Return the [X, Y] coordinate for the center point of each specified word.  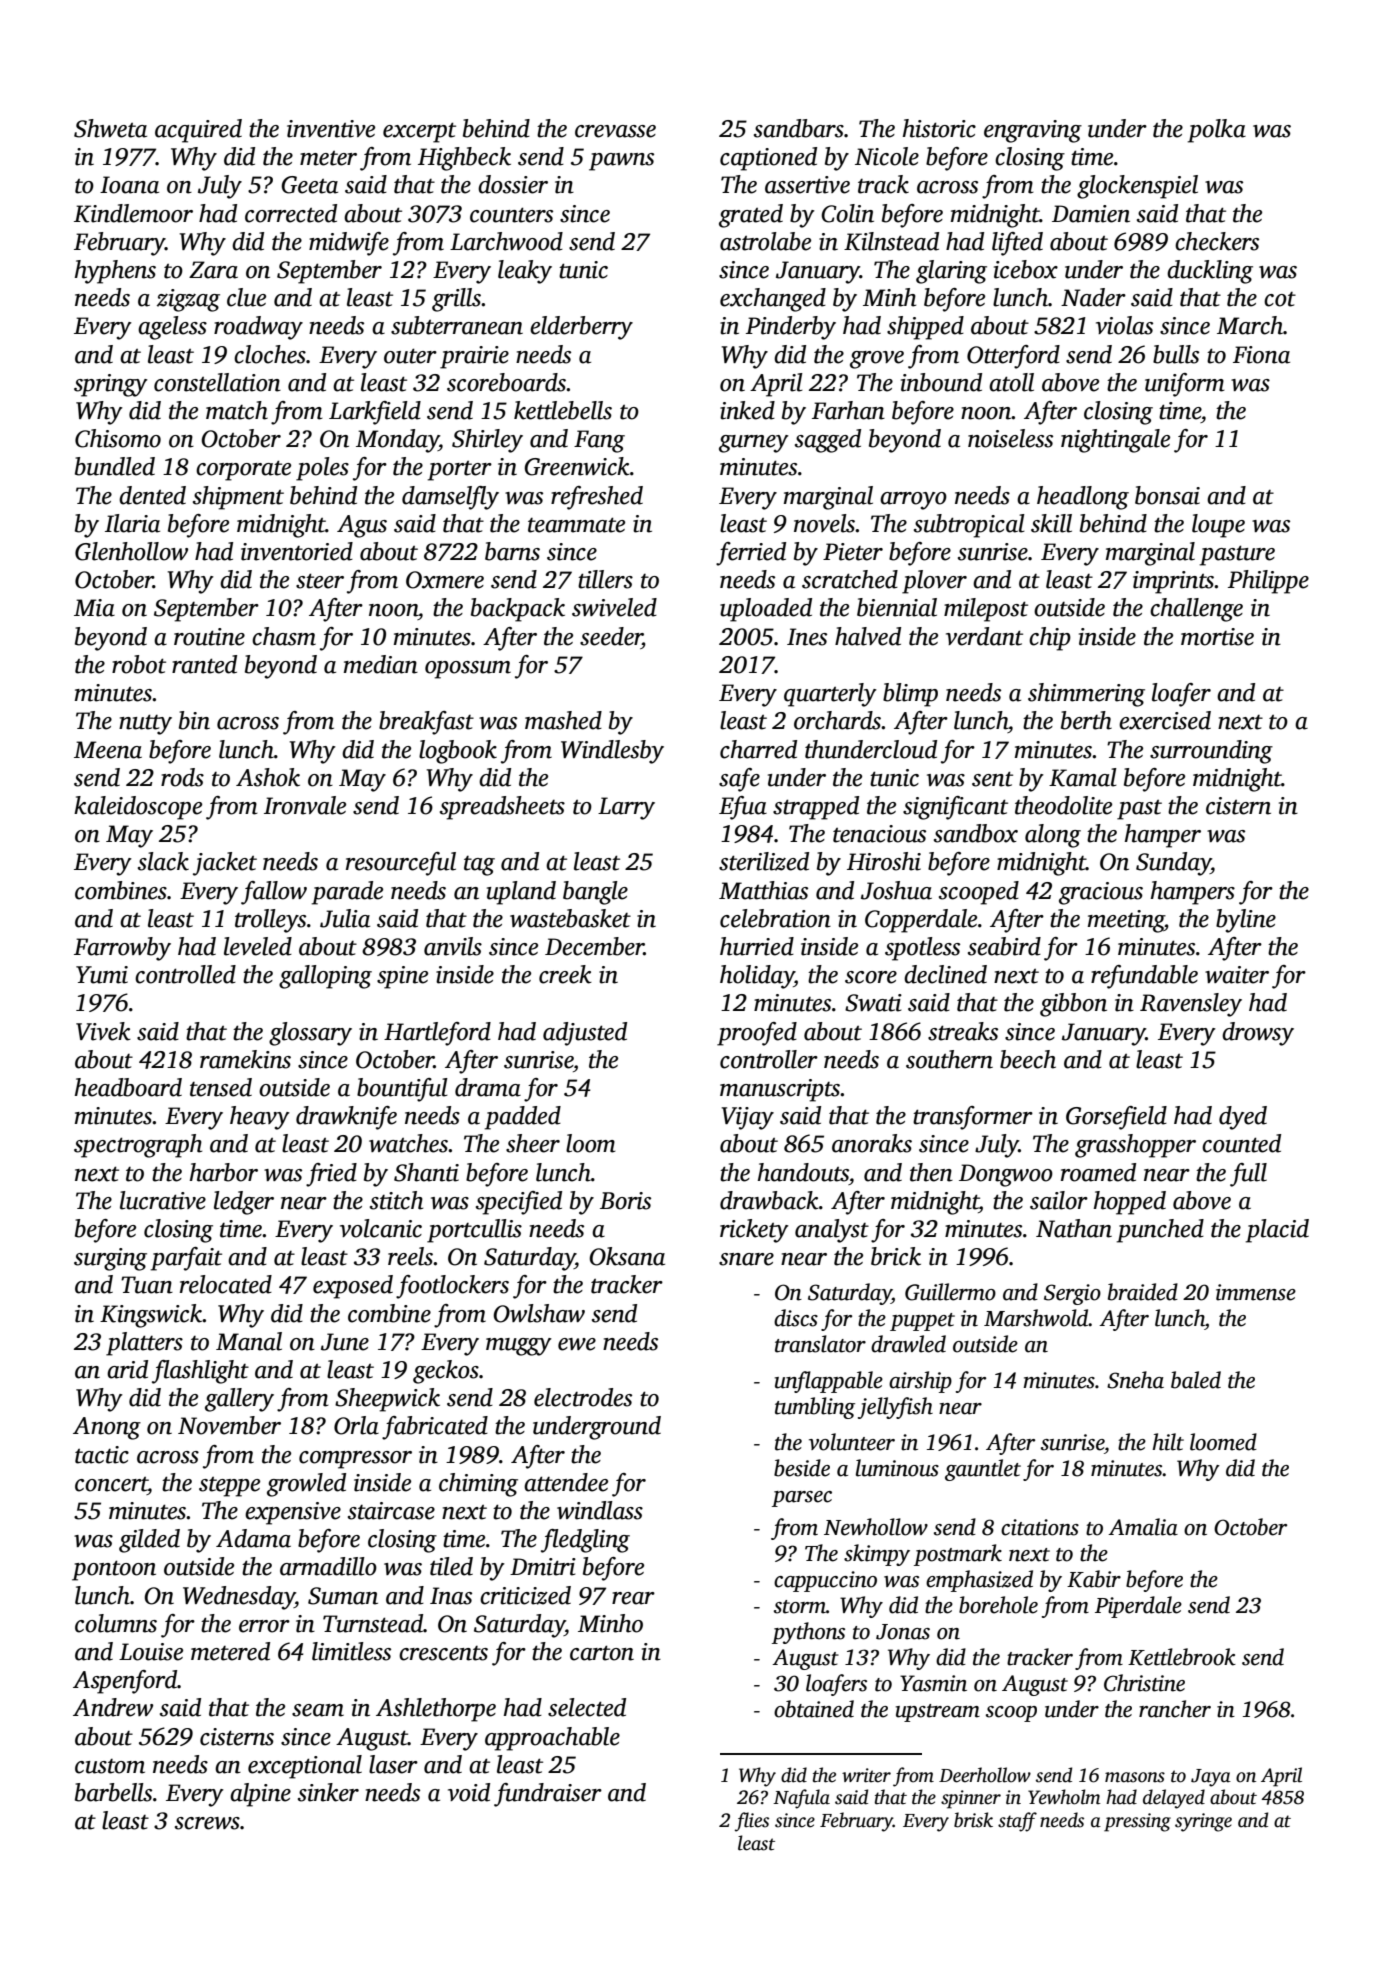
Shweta [110, 128]
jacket [225, 864]
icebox [1026, 269]
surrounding [1211, 752]
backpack [518, 610]
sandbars [799, 128]
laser [393, 1764]
